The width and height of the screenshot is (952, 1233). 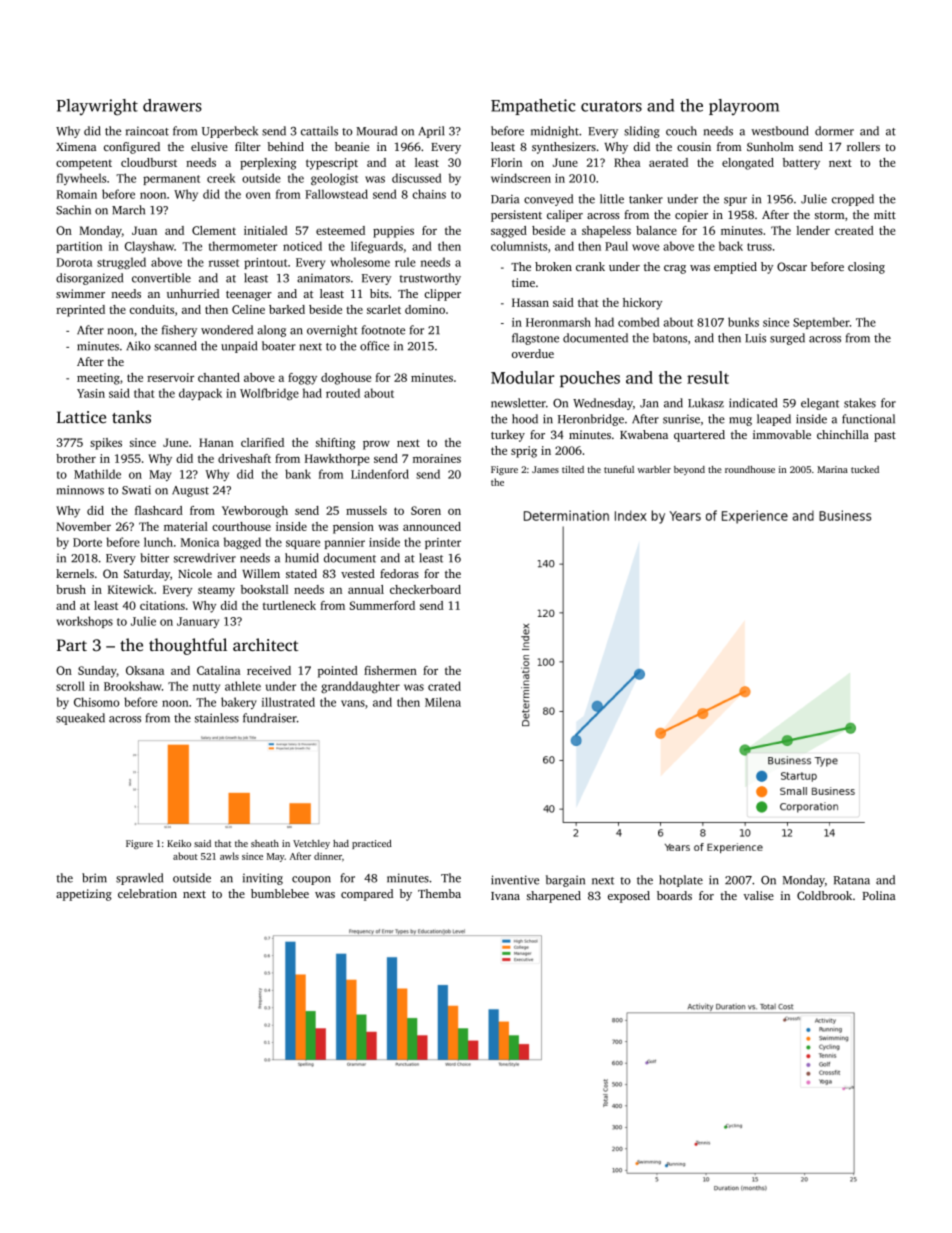 I want to click on spur, so click(x=735, y=201).
